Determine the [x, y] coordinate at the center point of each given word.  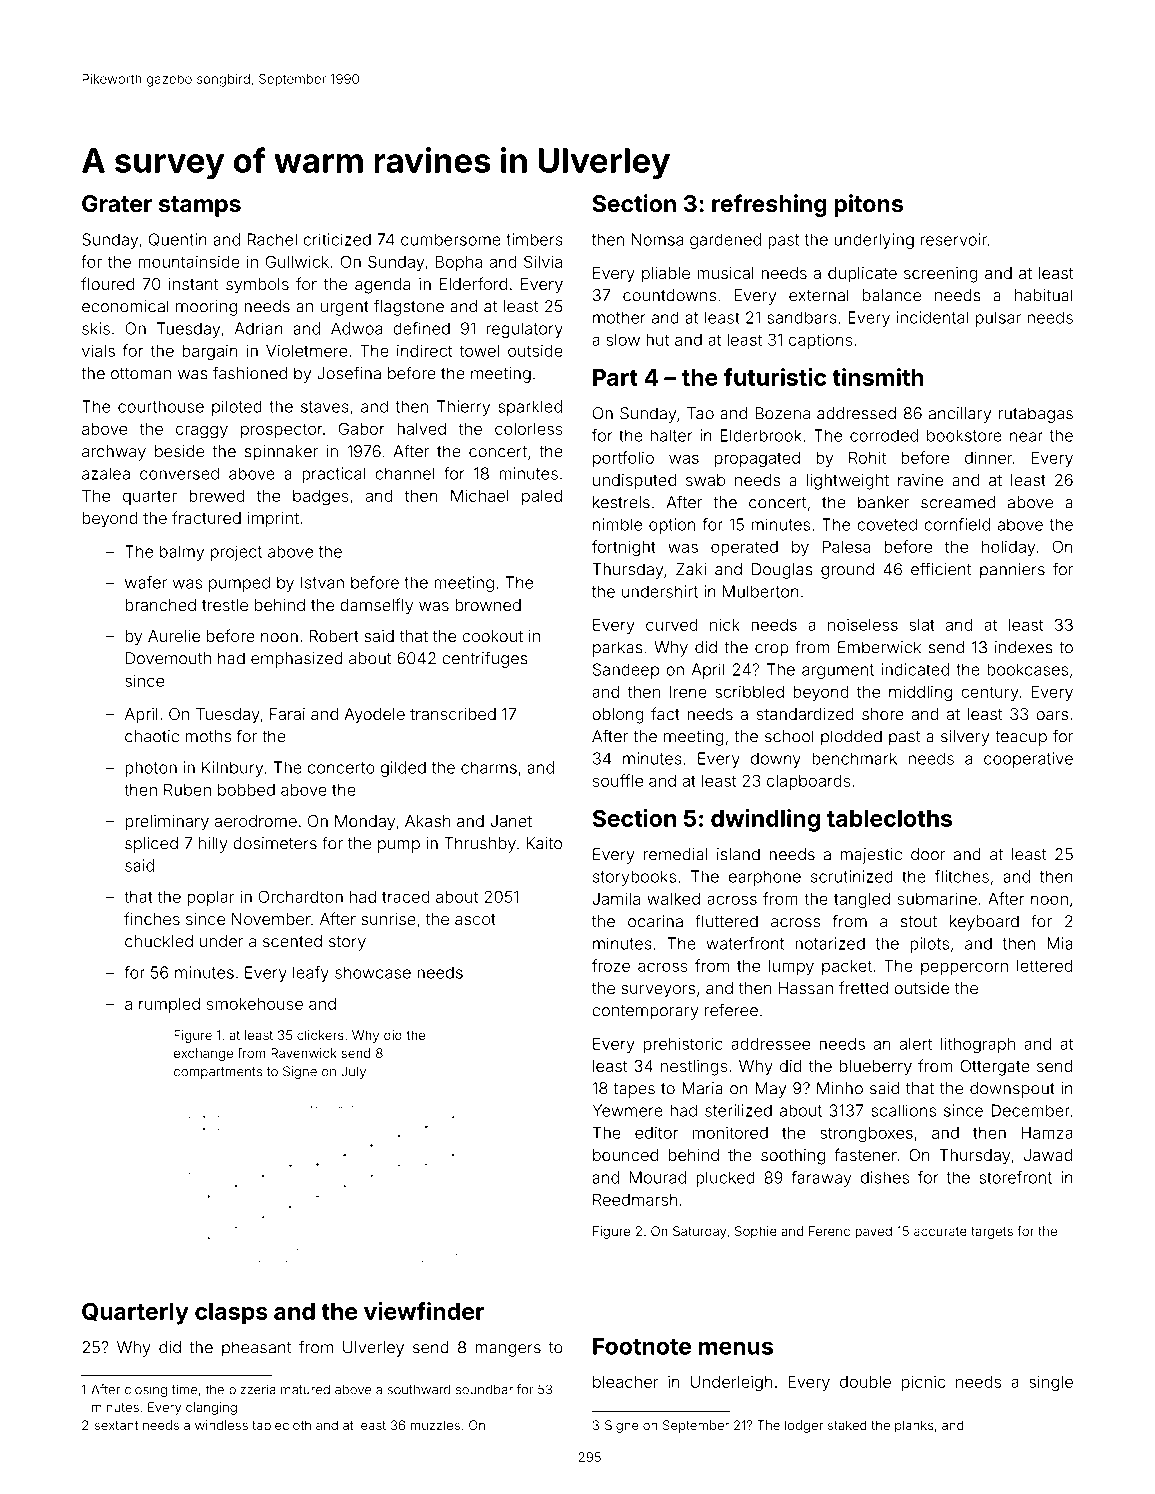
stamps [200, 206]
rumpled [169, 1005]
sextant [116, 1425]
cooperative [1028, 760]
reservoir [954, 239]
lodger [804, 1426]
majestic [871, 856]
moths [208, 736]
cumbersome [451, 239]
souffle [618, 780]
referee [731, 1010]
